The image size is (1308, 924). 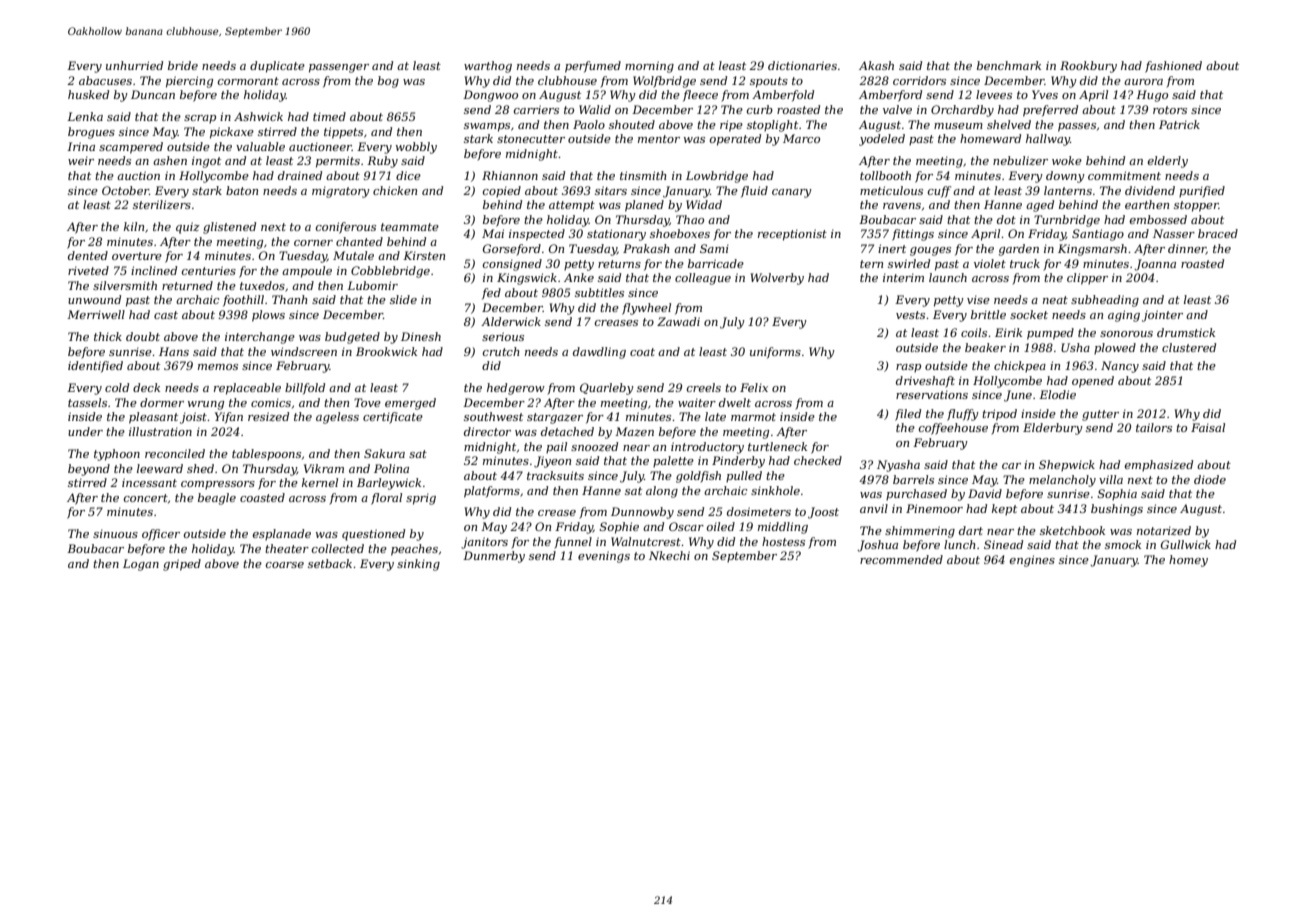 I want to click on consigned, so click(x=512, y=265).
